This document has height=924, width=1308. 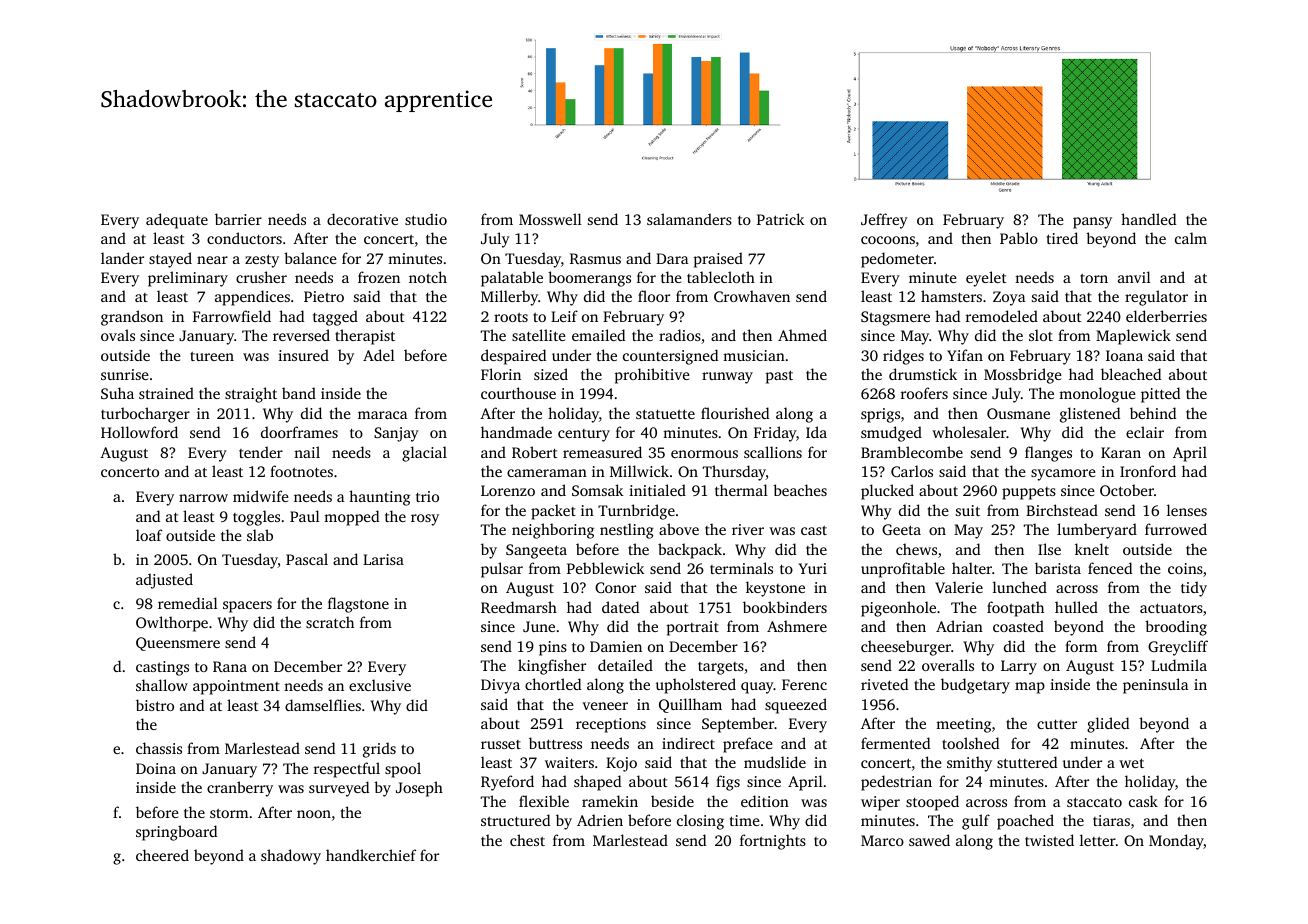 I want to click on handled, so click(x=1148, y=219).
